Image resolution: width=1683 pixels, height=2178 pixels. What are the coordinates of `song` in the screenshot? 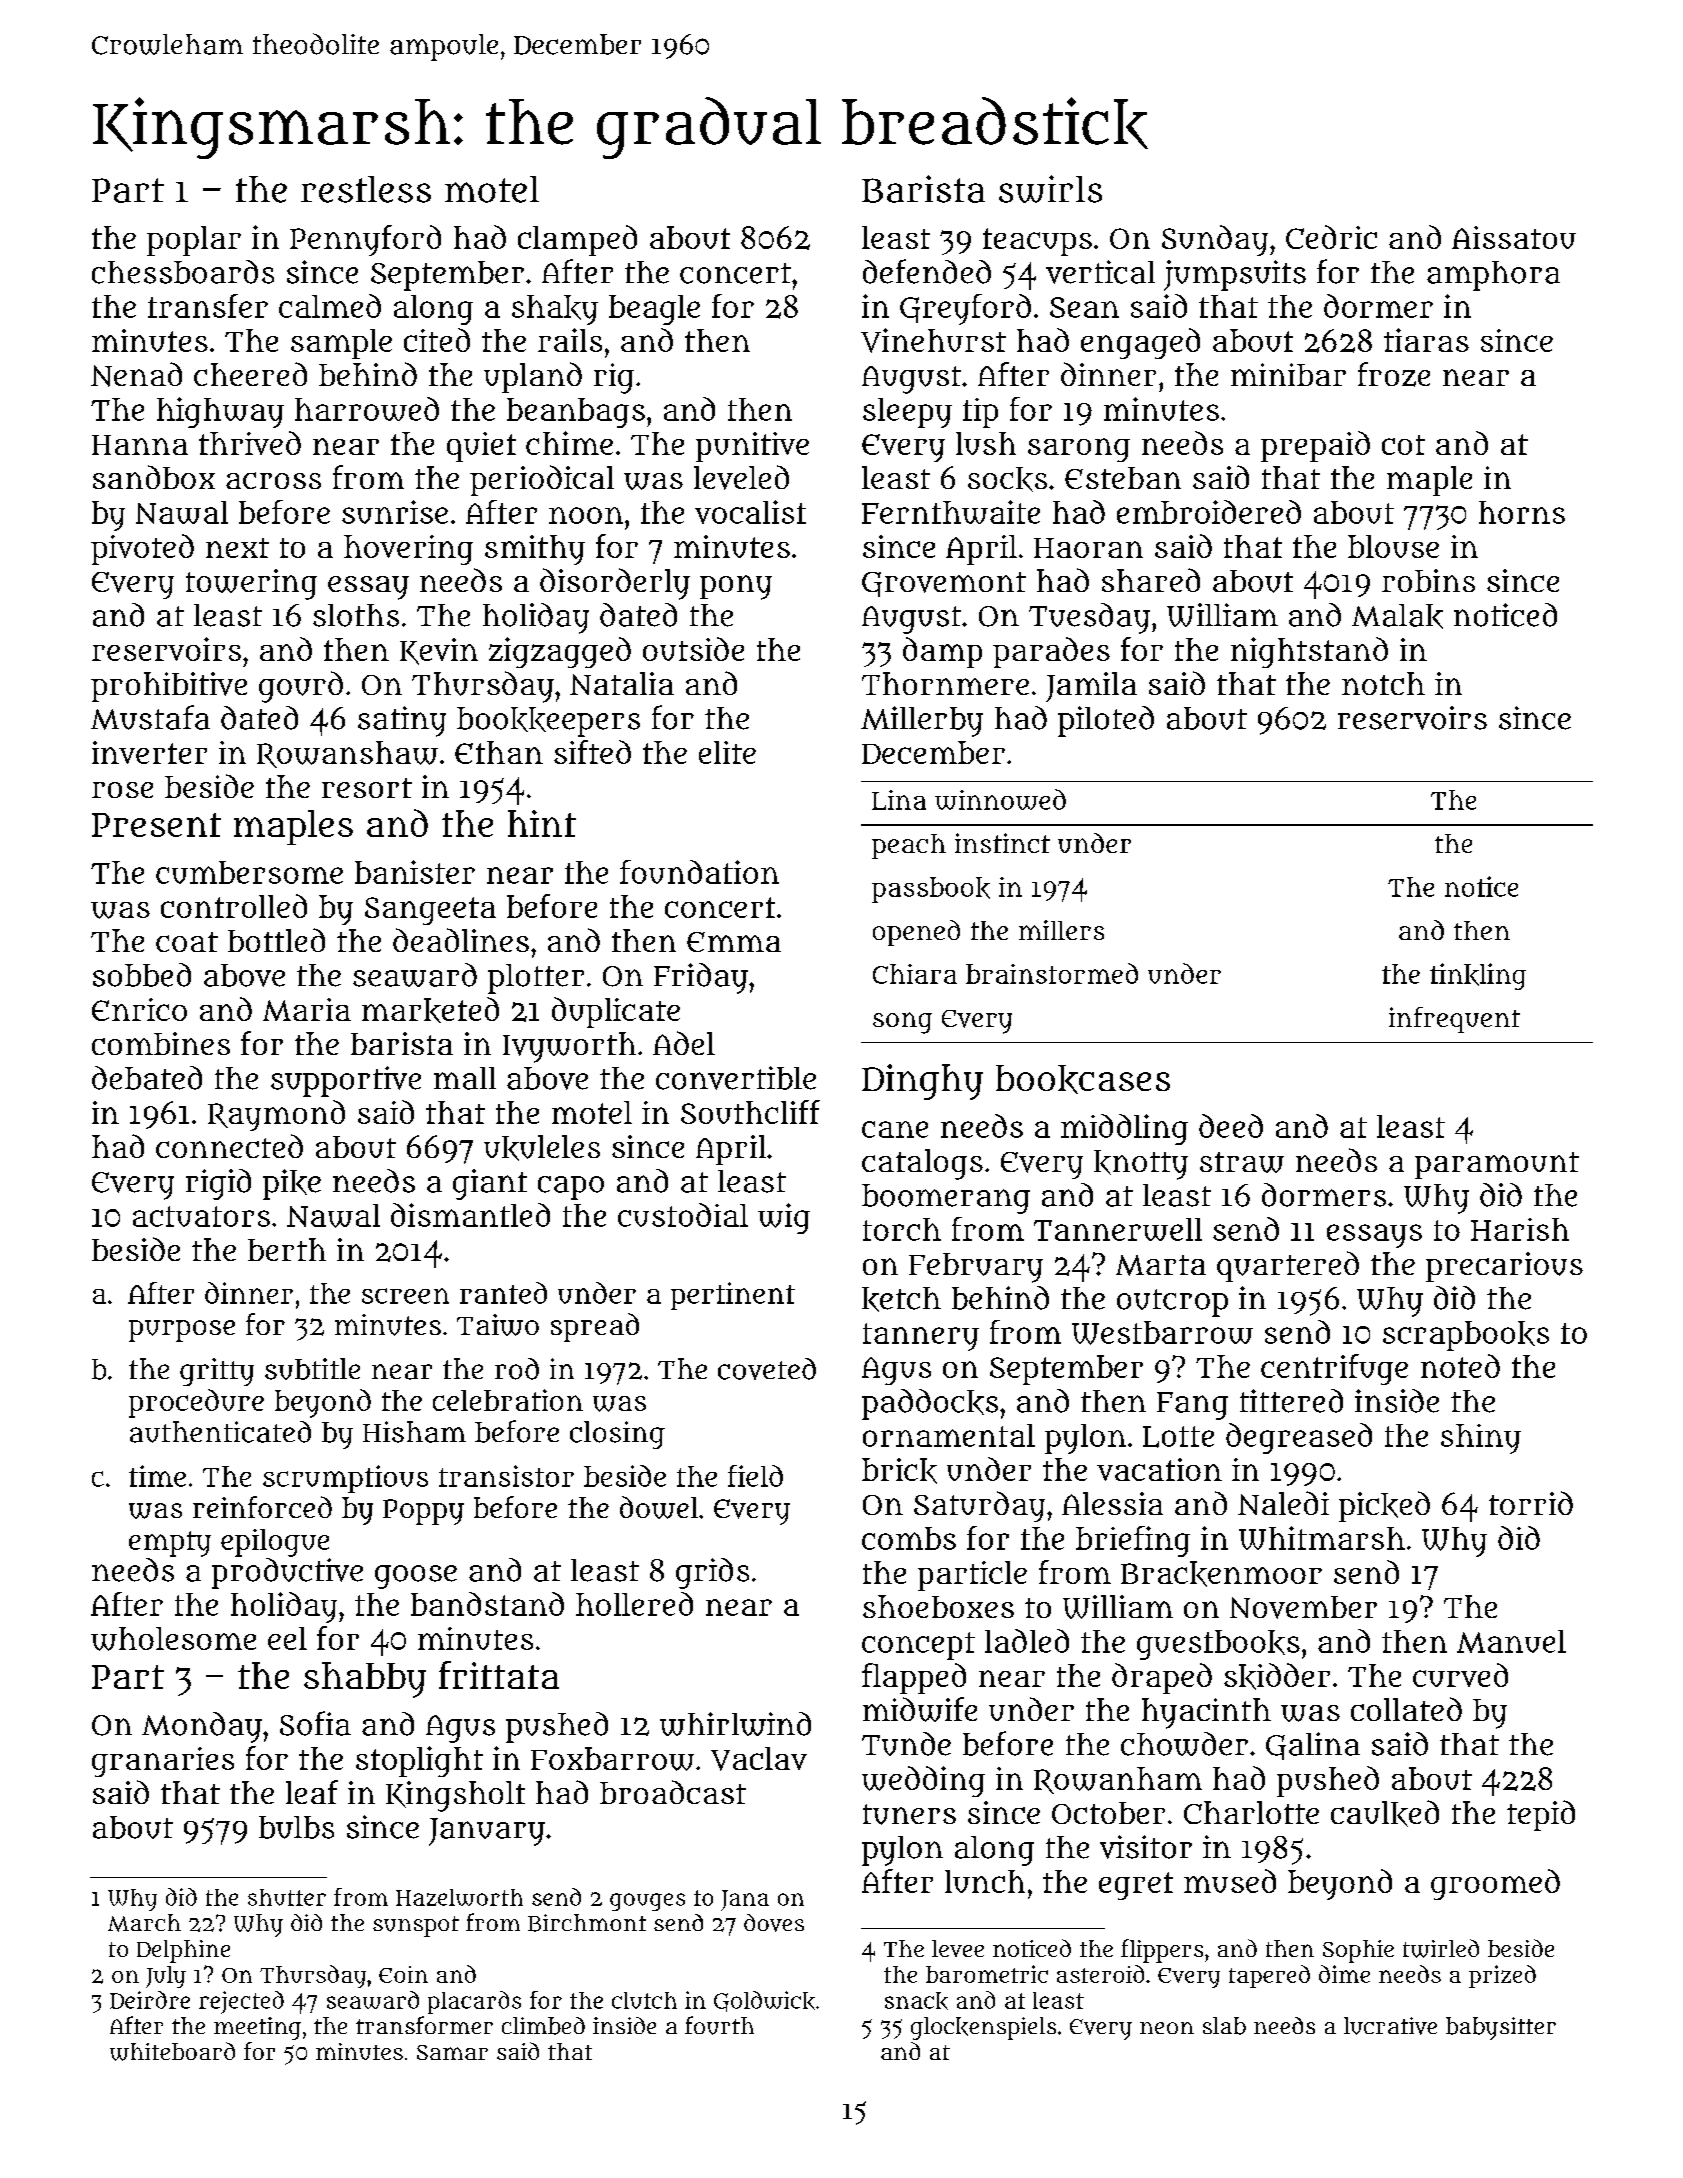 It's located at (902, 1023).
